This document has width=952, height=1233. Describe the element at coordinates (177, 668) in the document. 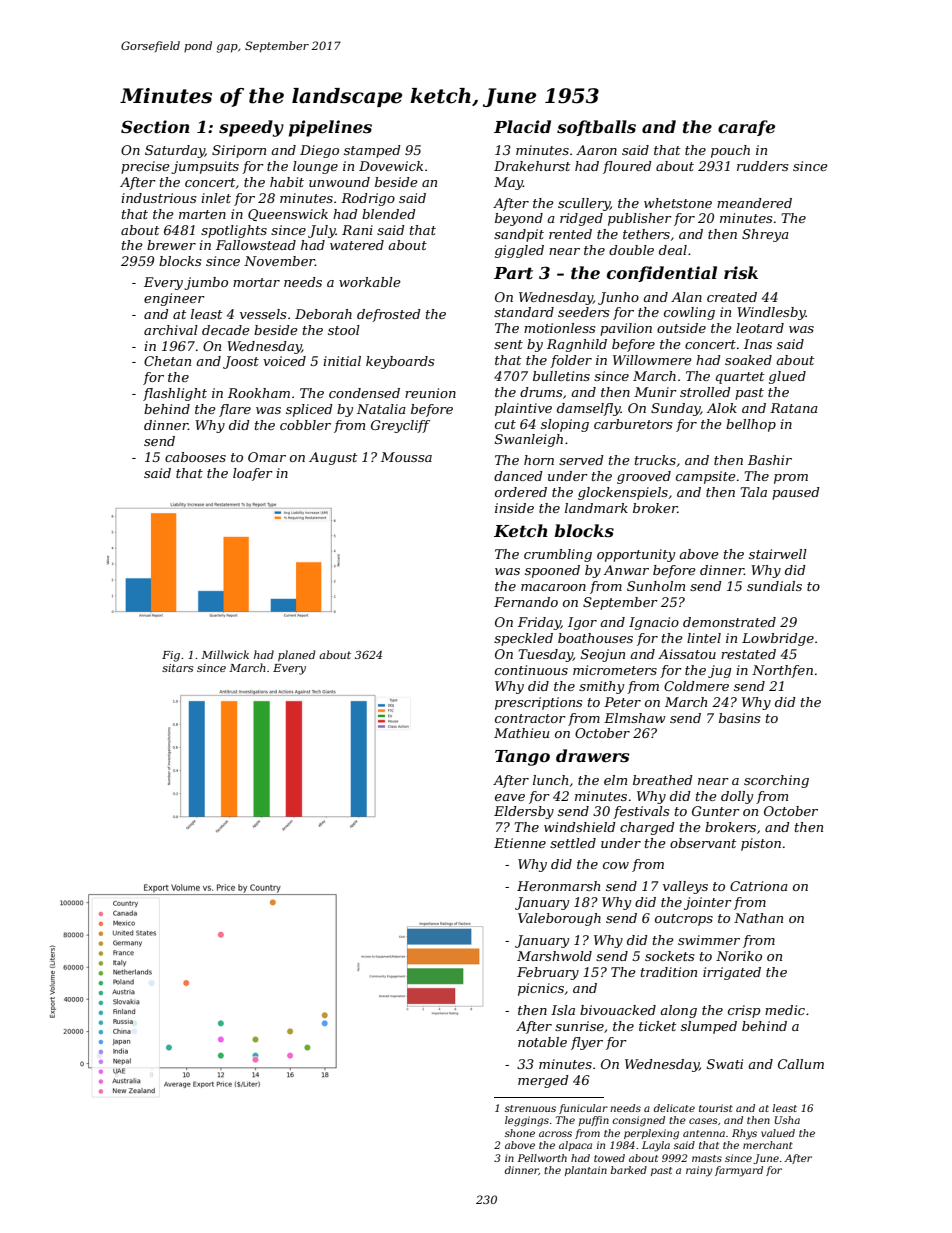

I see `sitars` at that location.
